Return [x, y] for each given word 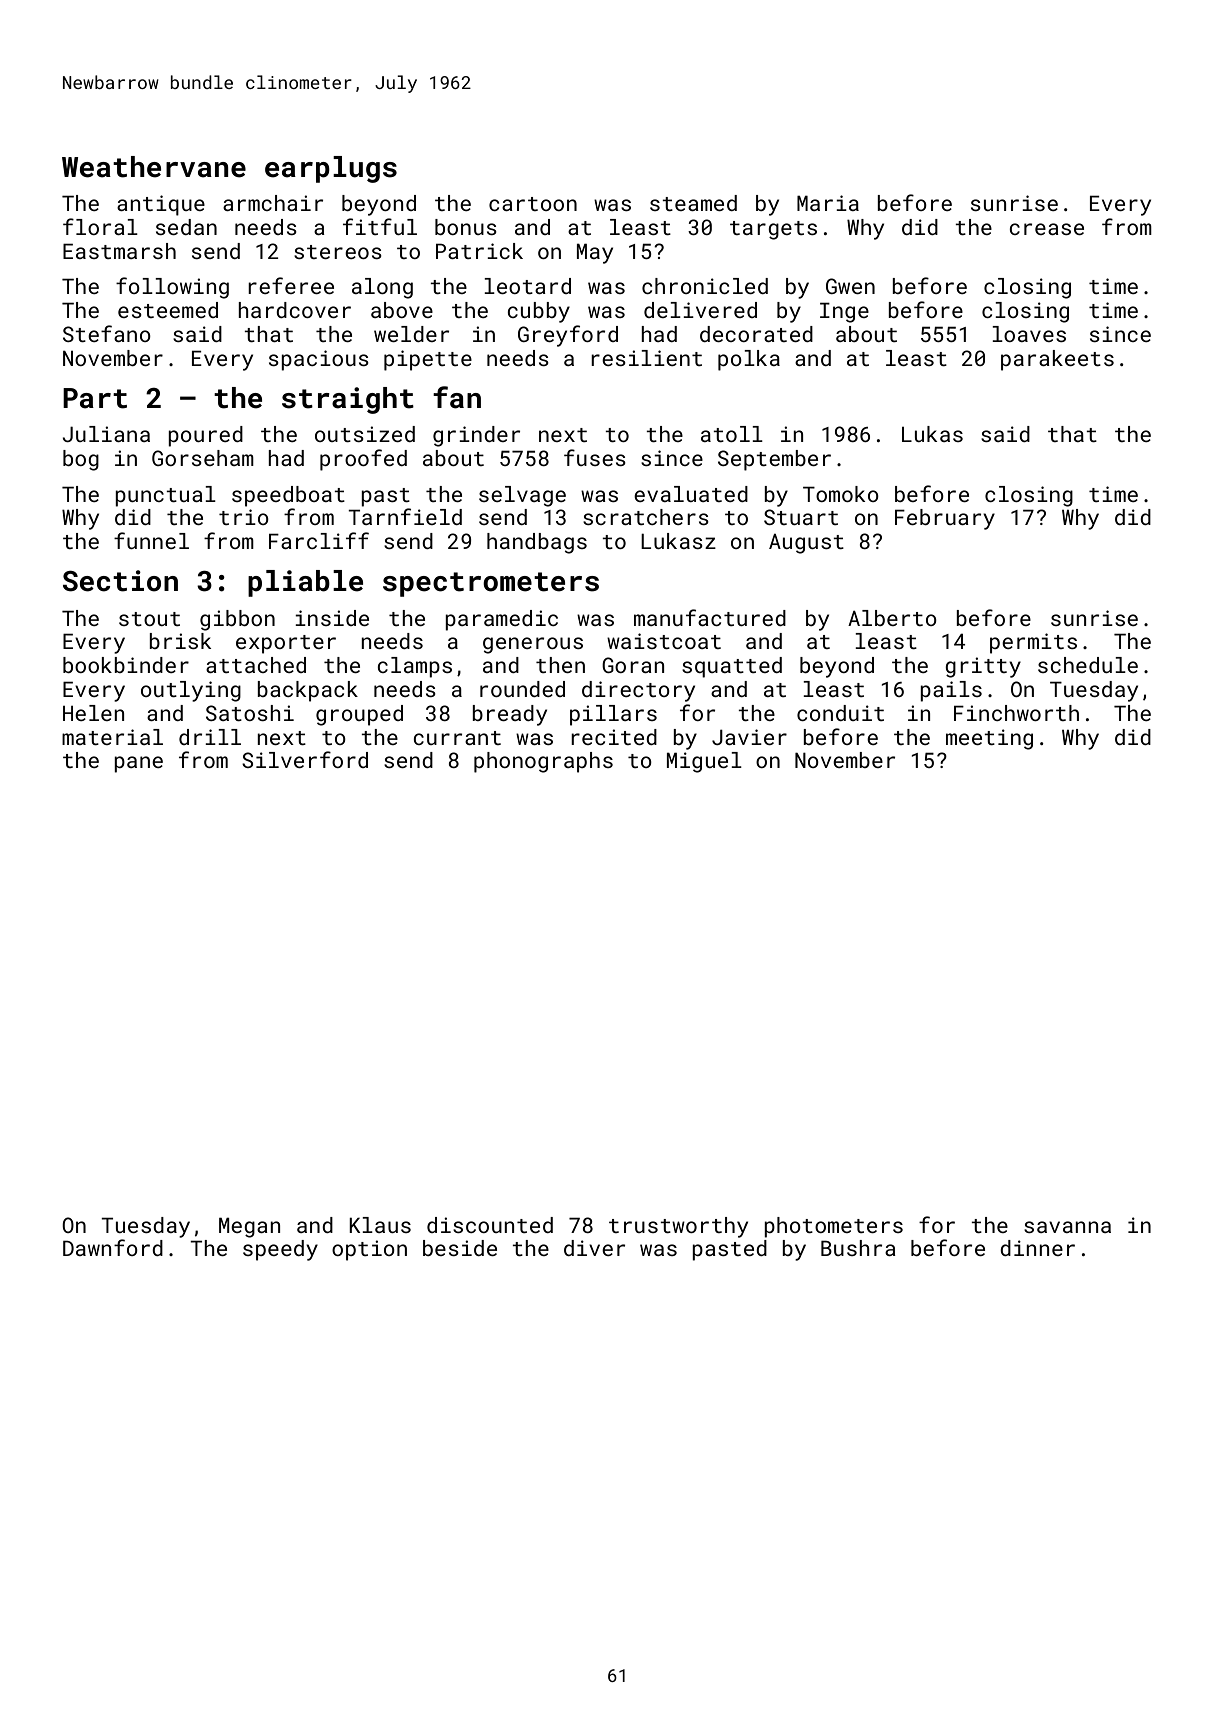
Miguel [704, 762]
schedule [1088, 665]
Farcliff [319, 540]
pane [138, 764]
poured [205, 436]
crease [1047, 229]
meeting [989, 739]
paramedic [501, 620]
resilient [646, 358]
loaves [1029, 334]
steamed [693, 203]
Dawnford [113, 1247]
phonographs [543, 762]
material [112, 737]
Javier [749, 737]
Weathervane [154, 167]
